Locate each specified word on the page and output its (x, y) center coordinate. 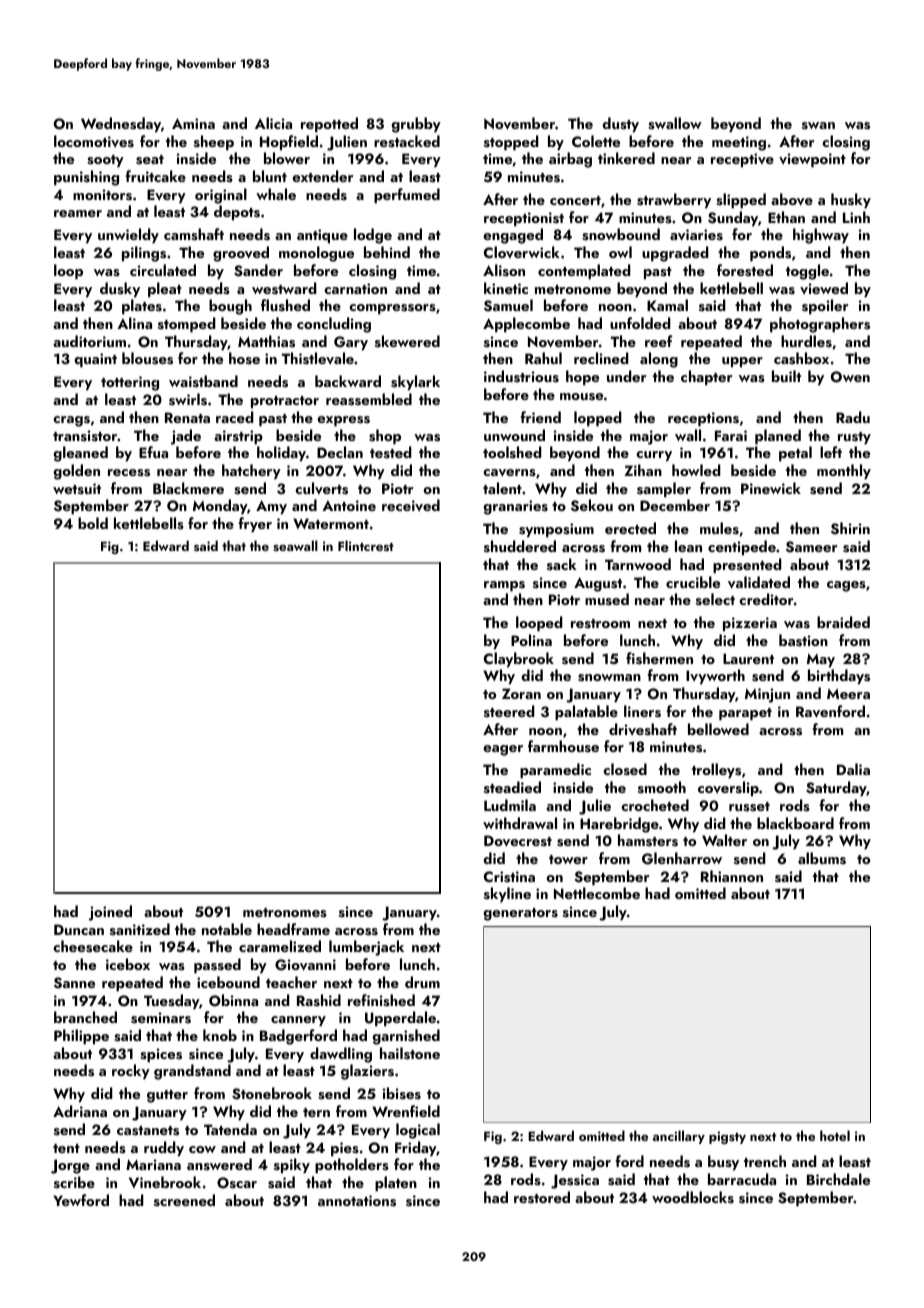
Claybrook (519, 660)
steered (509, 711)
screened (184, 1200)
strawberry (674, 201)
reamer (78, 213)
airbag (570, 160)
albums (822, 858)
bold (93, 523)
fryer (255, 525)
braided (843, 622)
